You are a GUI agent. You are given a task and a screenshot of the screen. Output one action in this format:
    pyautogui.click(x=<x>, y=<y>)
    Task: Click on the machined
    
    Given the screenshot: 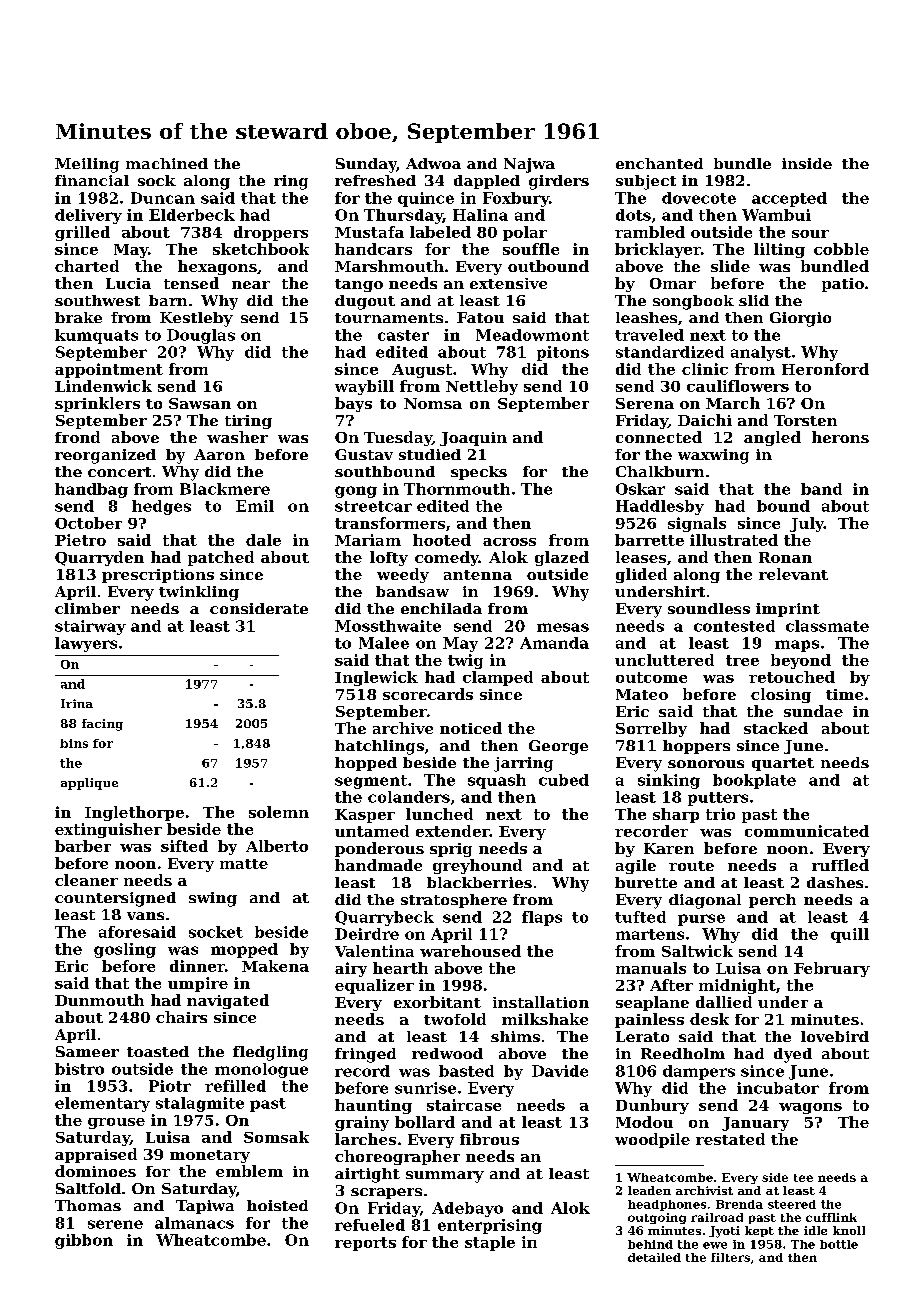 What is the action you would take?
    pyautogui.click(x=167, y=163)
